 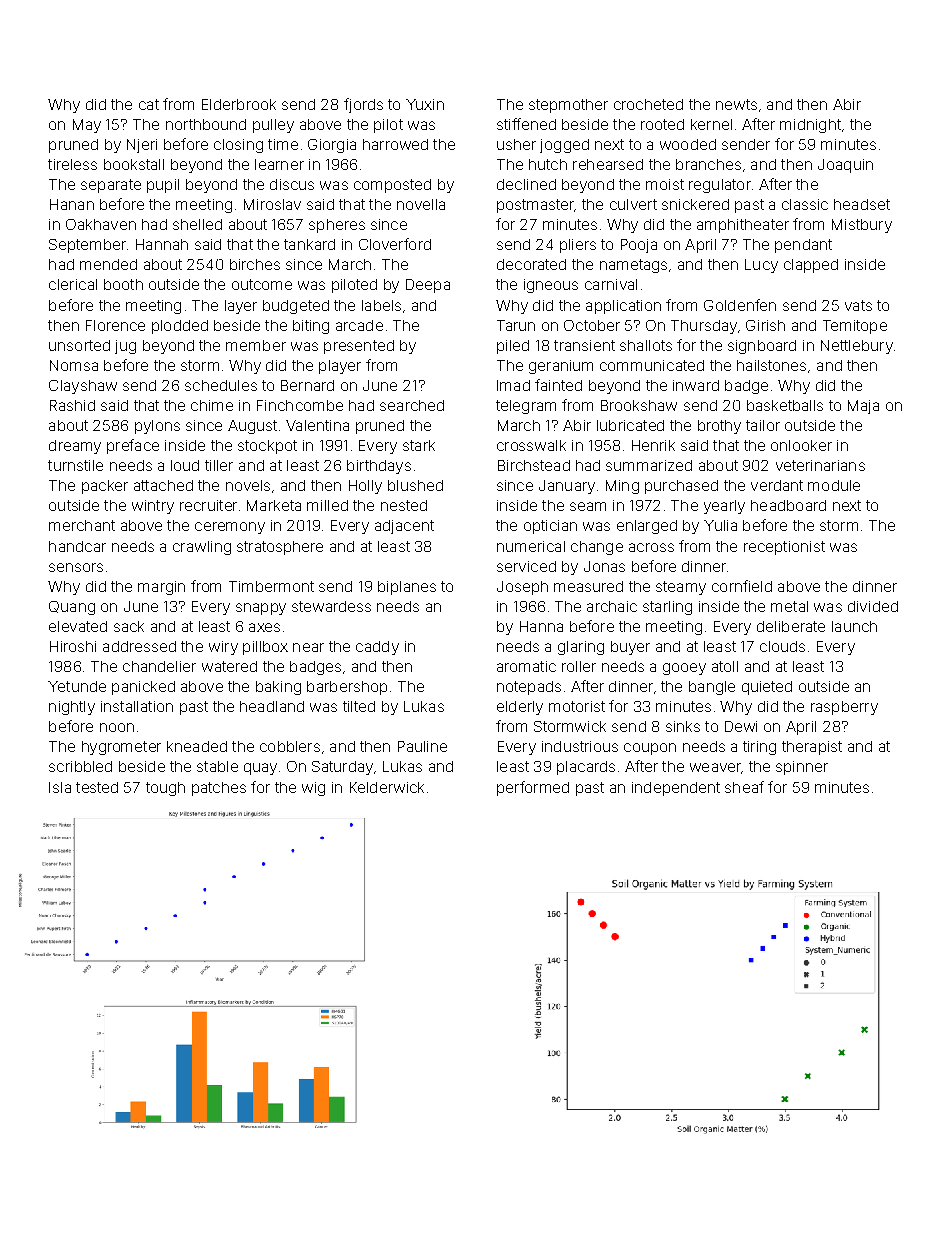 What do you see at coordinates (736, 104) in the page?
I see `newts` at bounding box center [736, 104].
